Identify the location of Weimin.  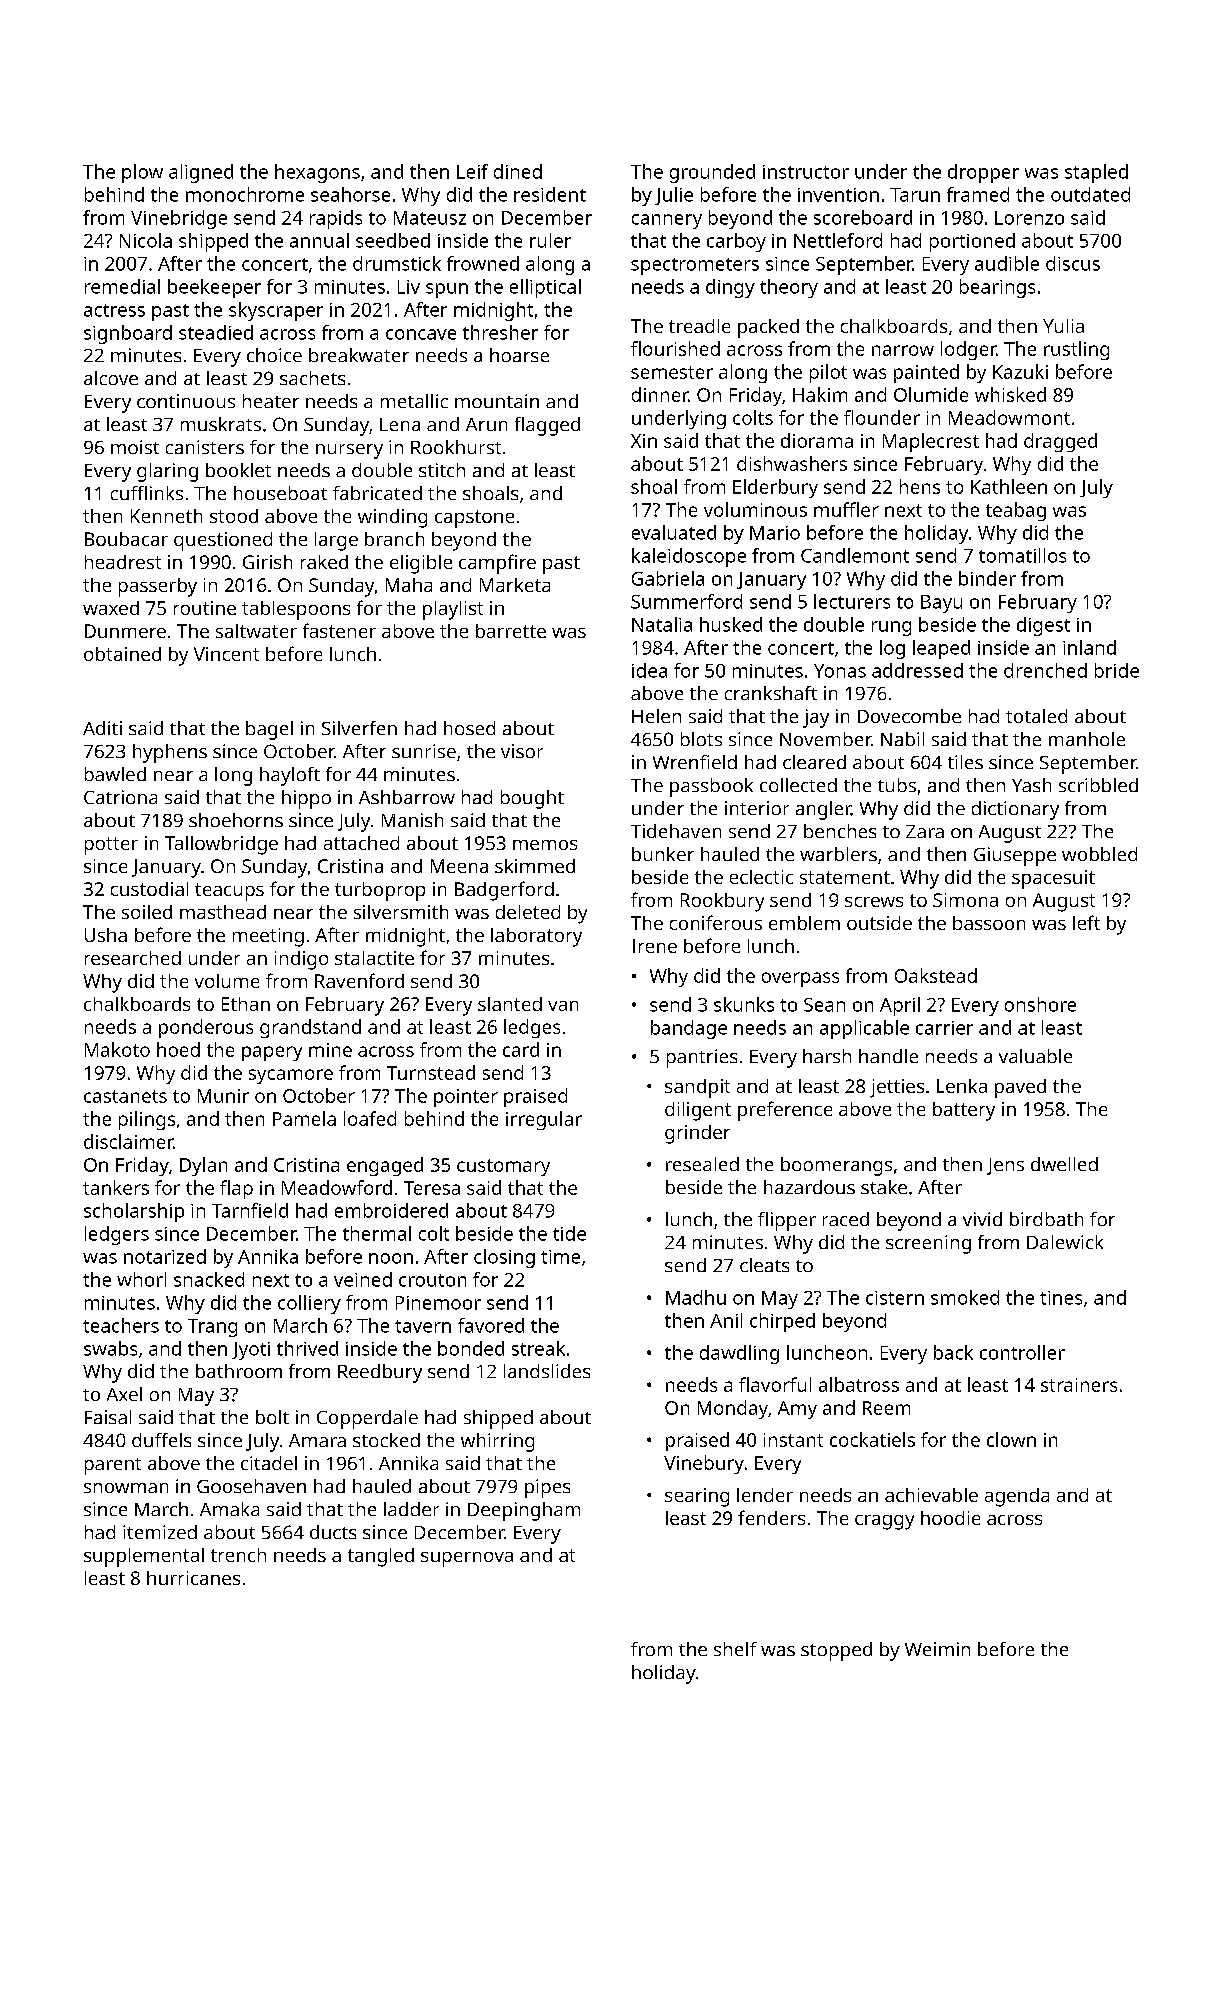
(937, 1649).
